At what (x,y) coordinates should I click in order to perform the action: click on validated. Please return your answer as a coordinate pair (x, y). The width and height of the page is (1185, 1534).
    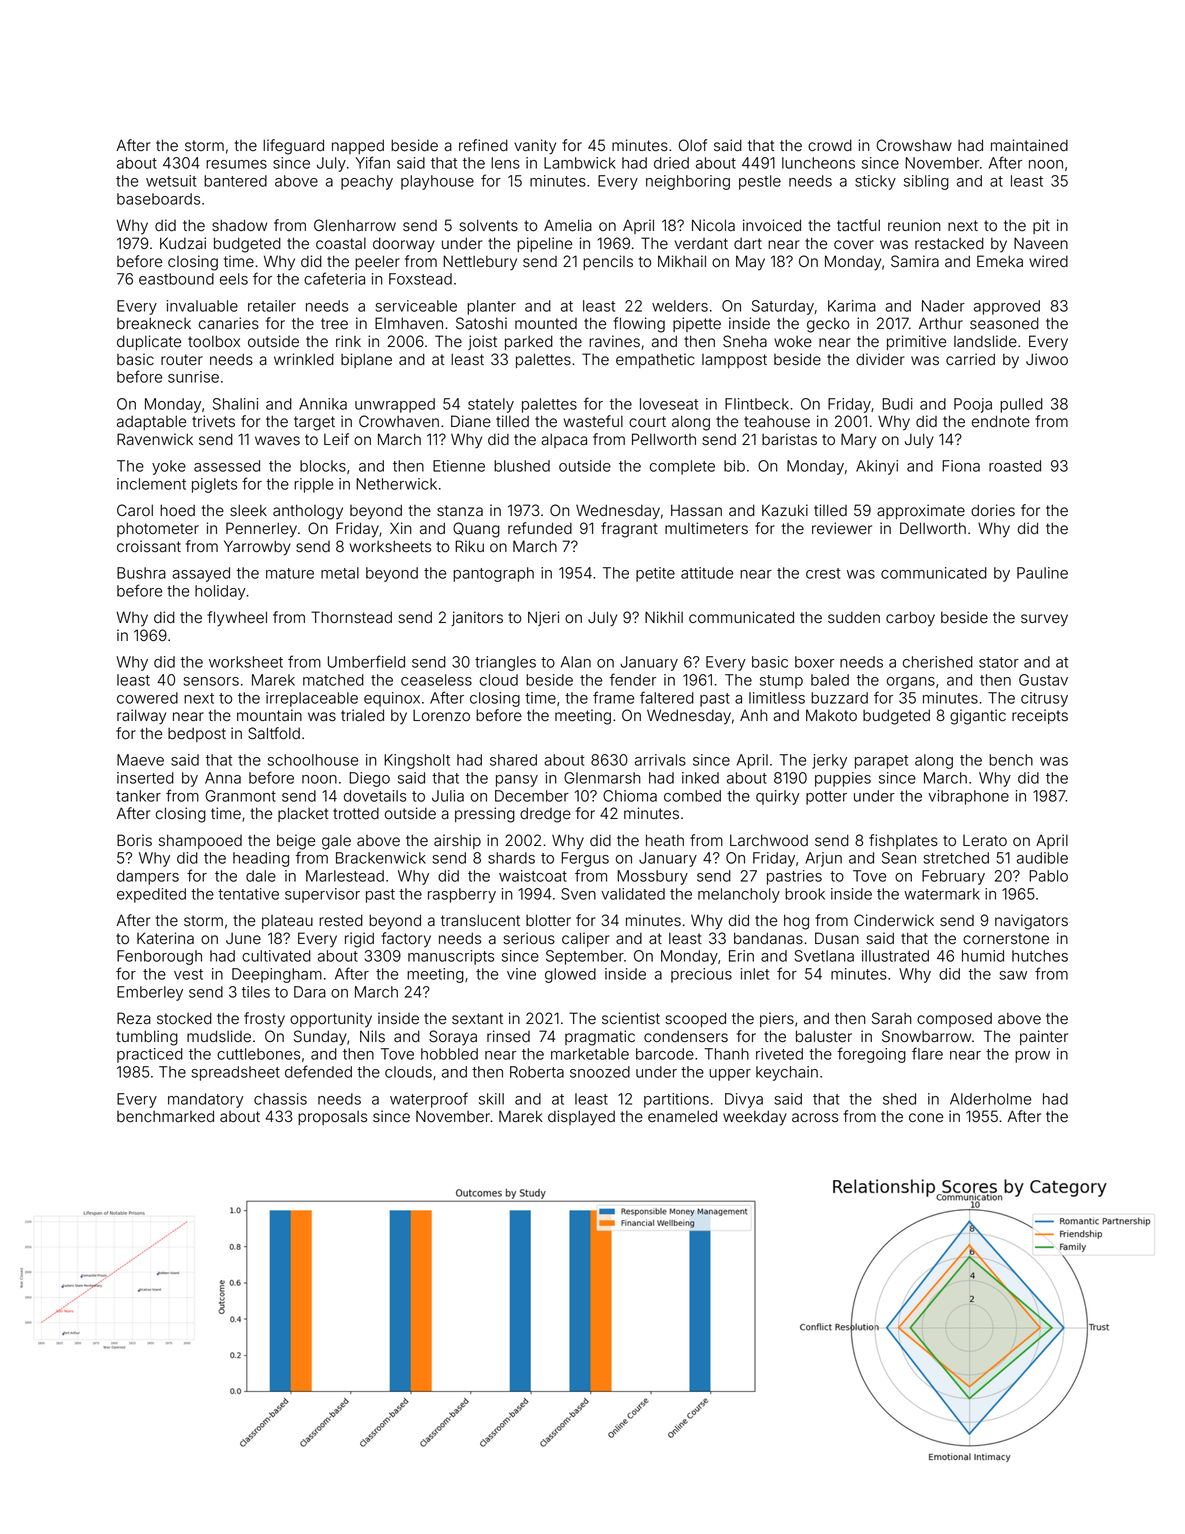
    Looking at the image, I should click on (633, 894).
